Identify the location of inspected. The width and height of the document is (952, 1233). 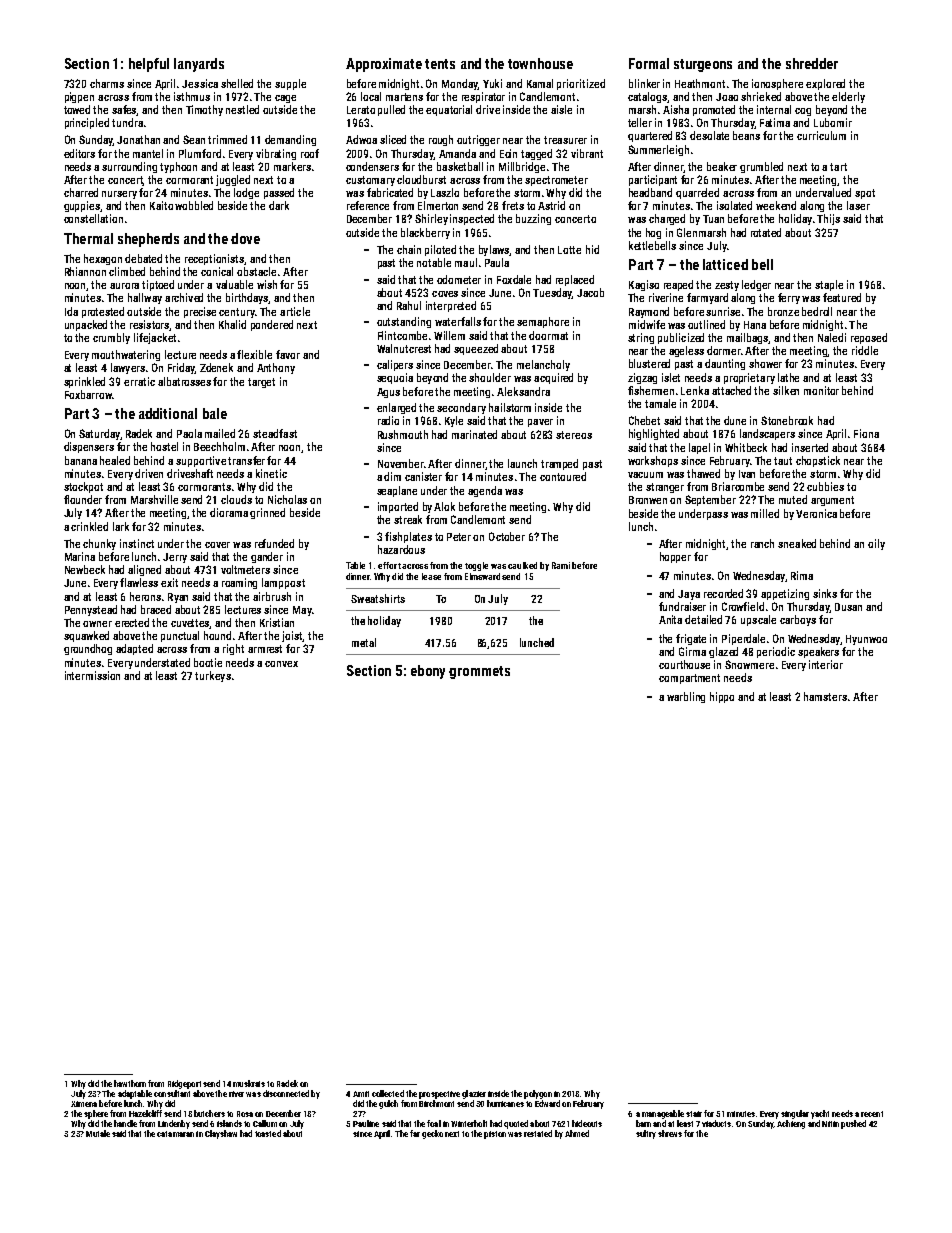
(472, 219).
